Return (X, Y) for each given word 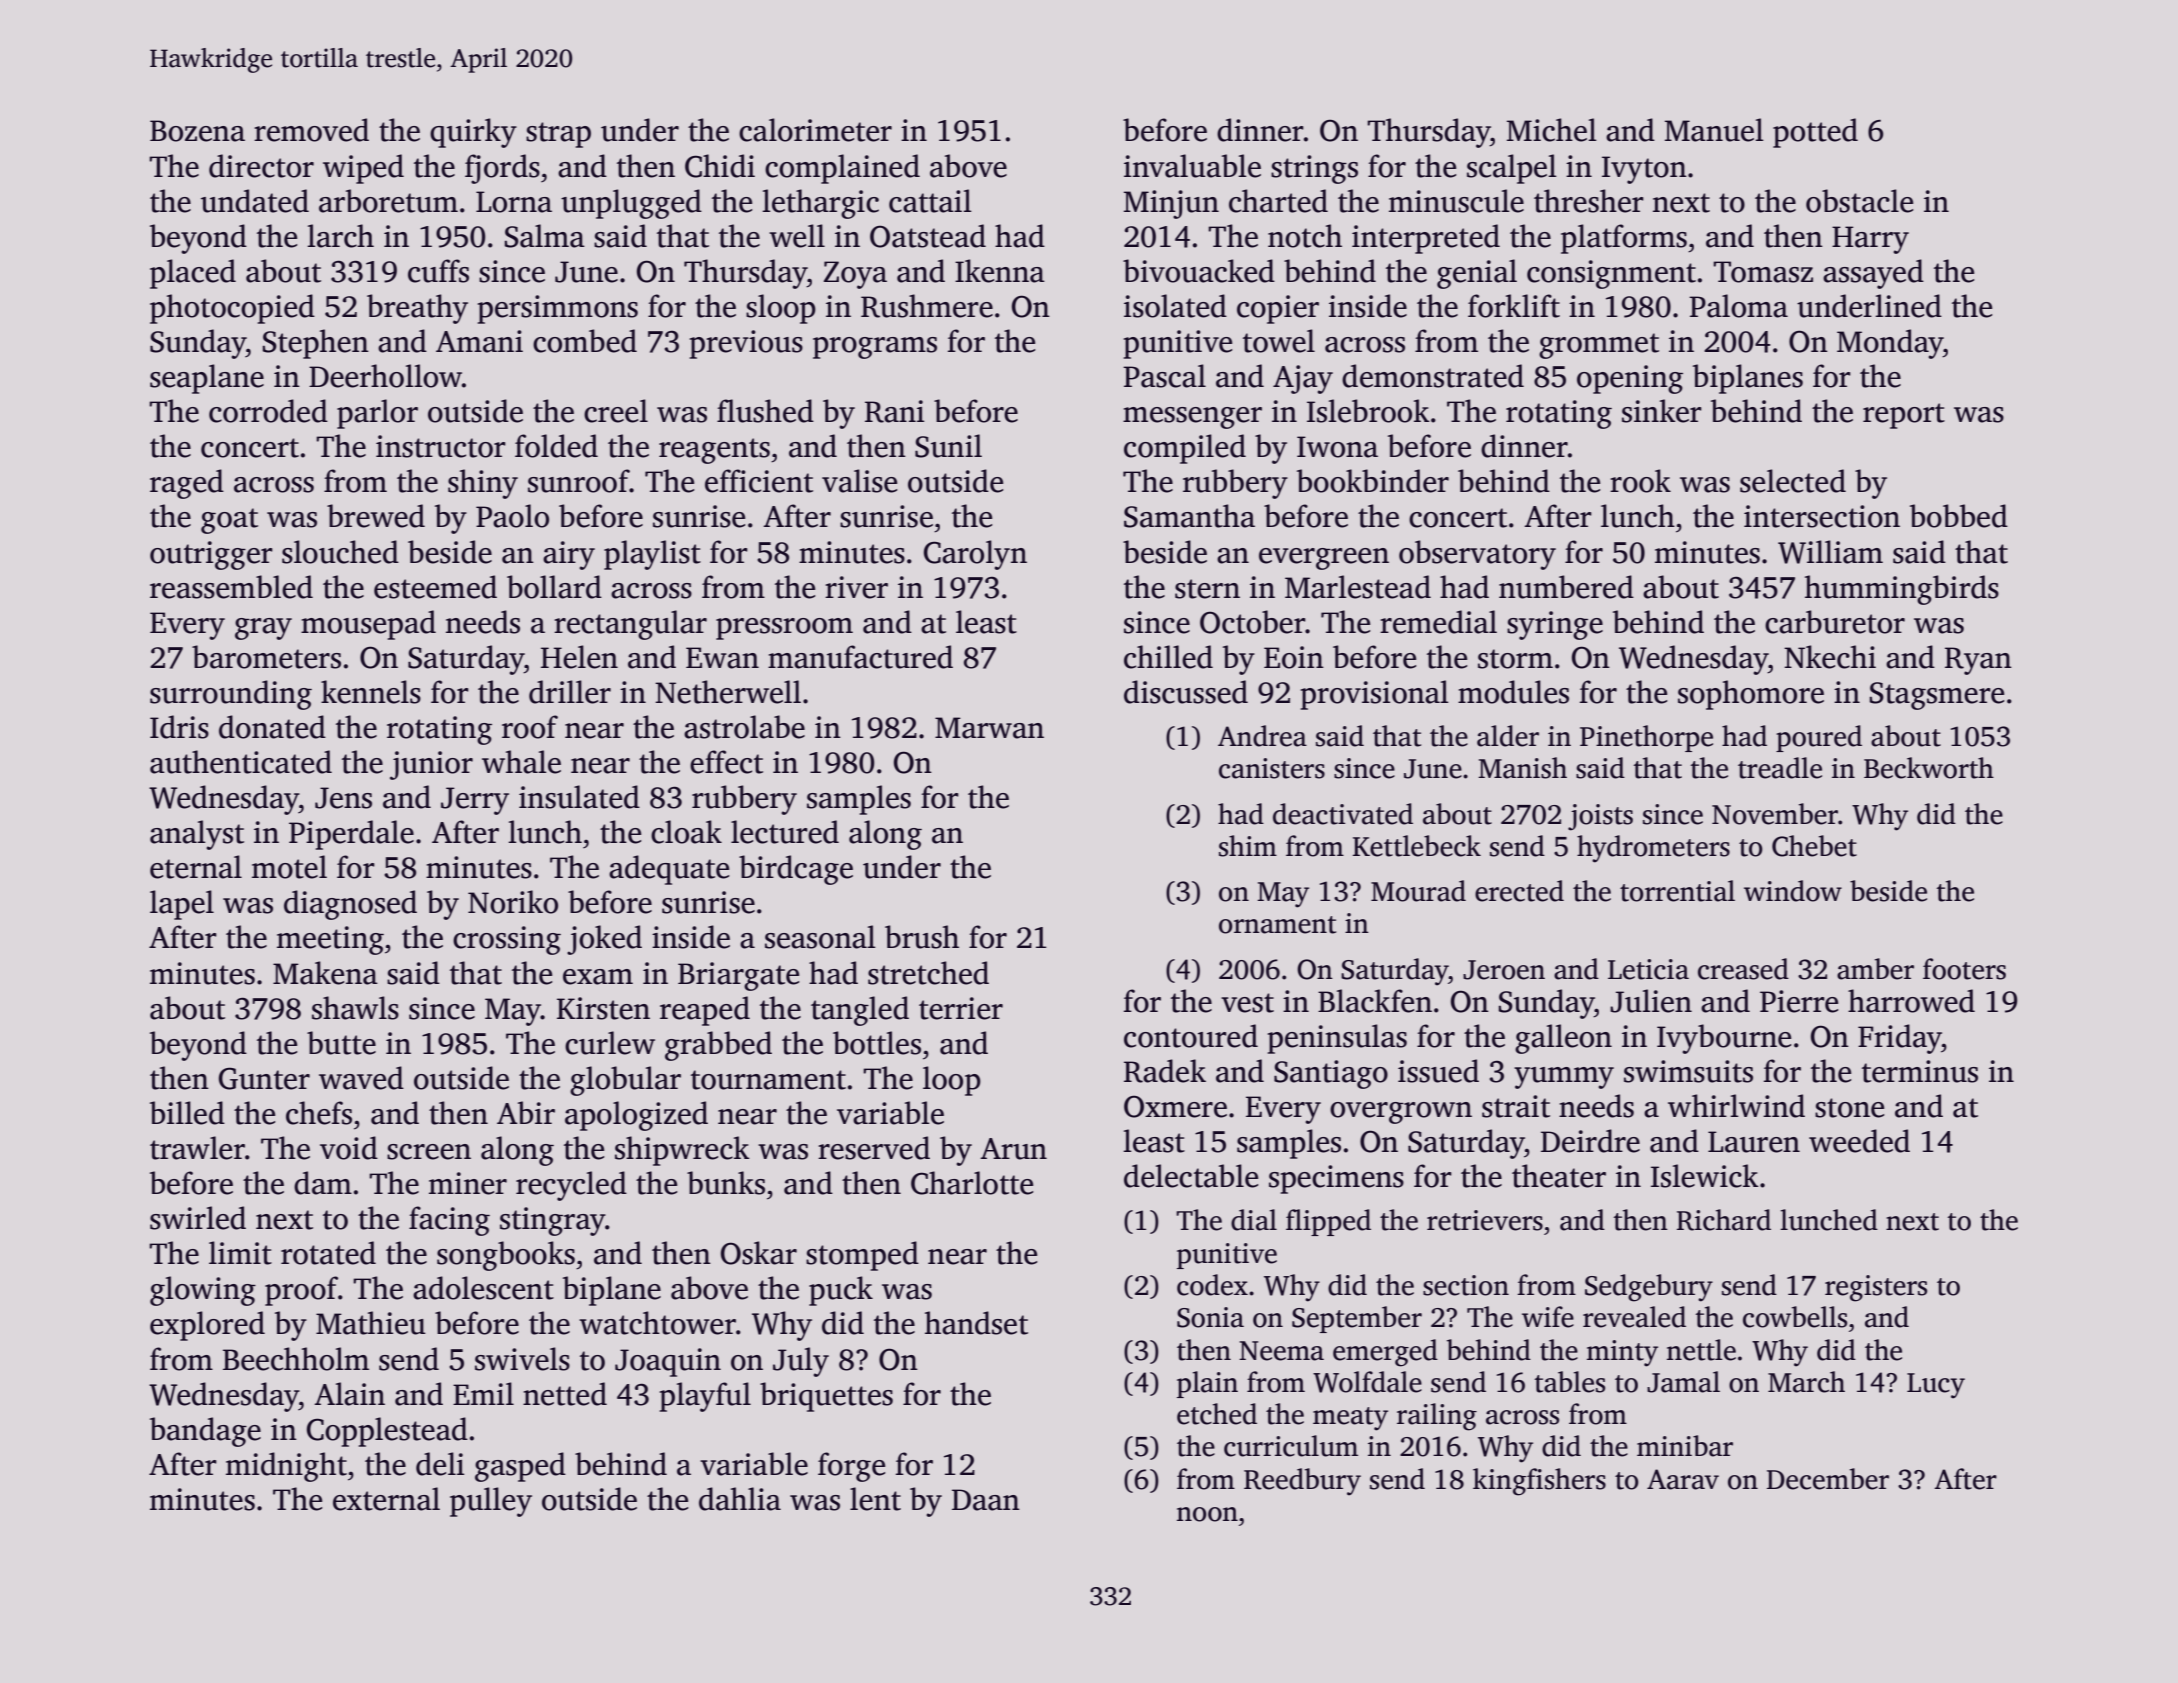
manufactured (860, 657)
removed (311, 130)
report (1904, 416)
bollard (554, 587)
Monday (1890, 344)
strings (1314, 169)
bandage (205, 1432)
